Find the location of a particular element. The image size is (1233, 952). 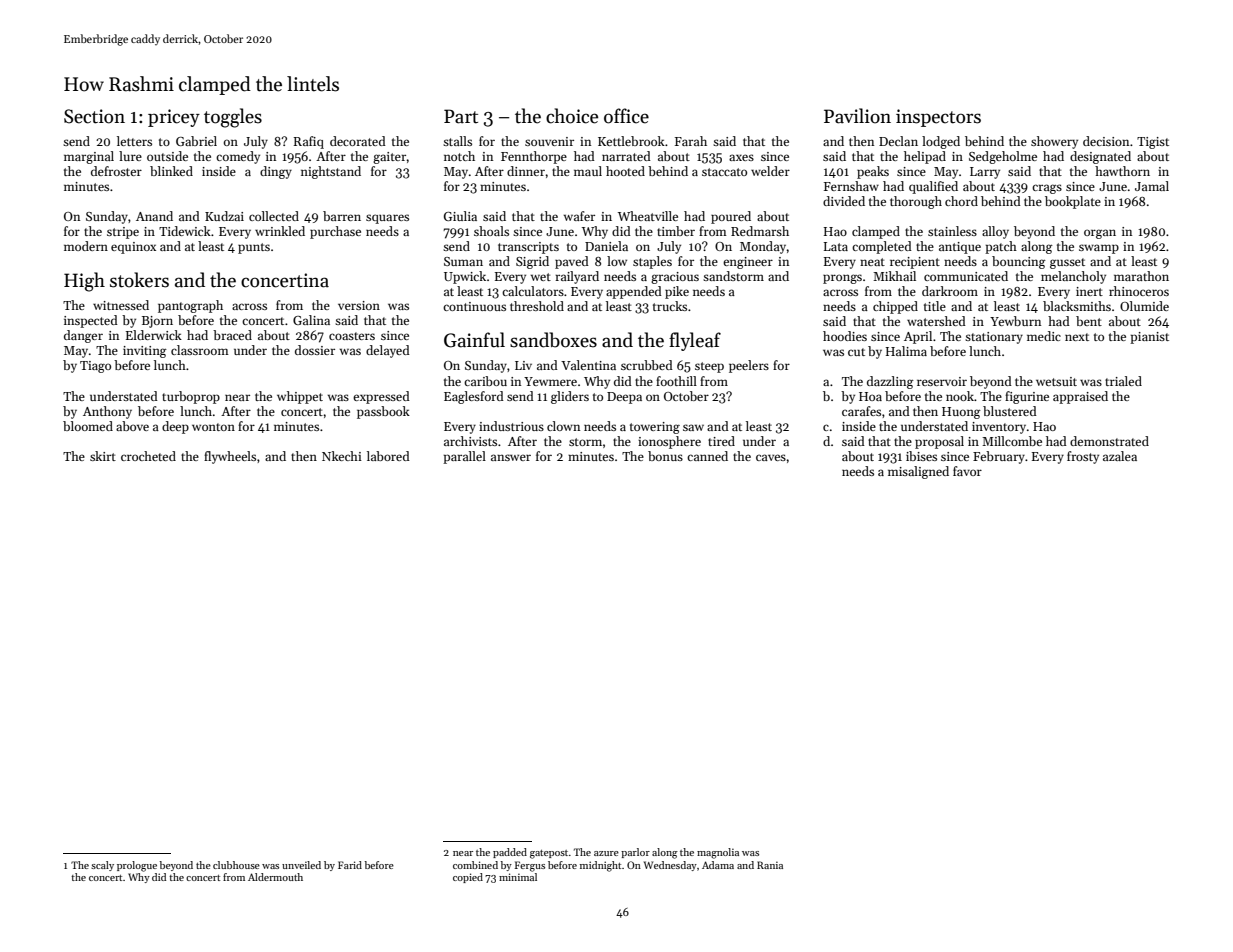

Farid is located at coordinates (350, 865).
